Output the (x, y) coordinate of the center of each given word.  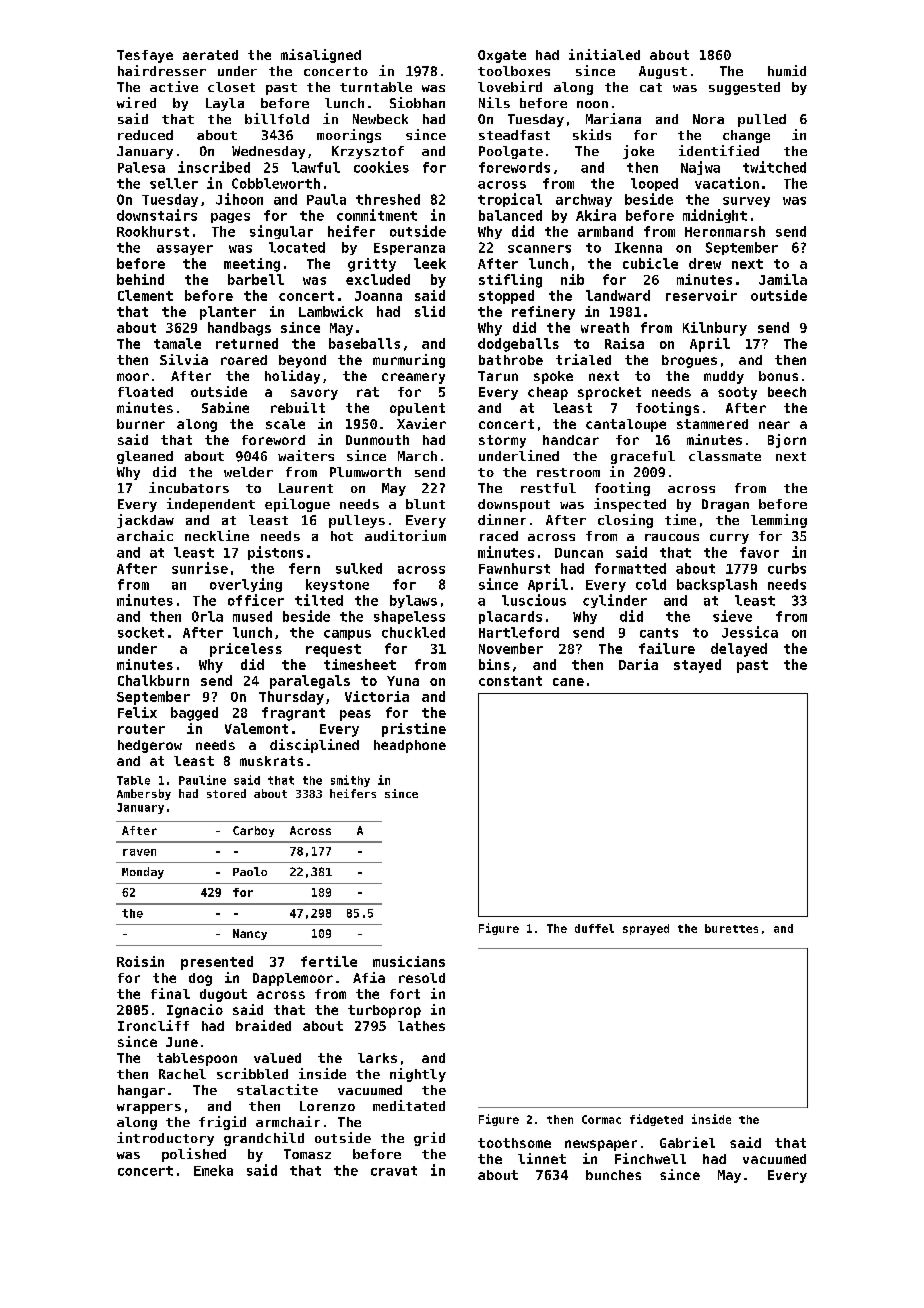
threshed (388, 199)
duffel (594, 928)
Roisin (140, 961)
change (746, 136)
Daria (638, 664)
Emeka (213, 1170)
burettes (731, 928)
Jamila (783, 279)
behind (140, 279)
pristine (414, 730)
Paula (326, 199)
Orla (207, 616)
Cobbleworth (276, 183)
